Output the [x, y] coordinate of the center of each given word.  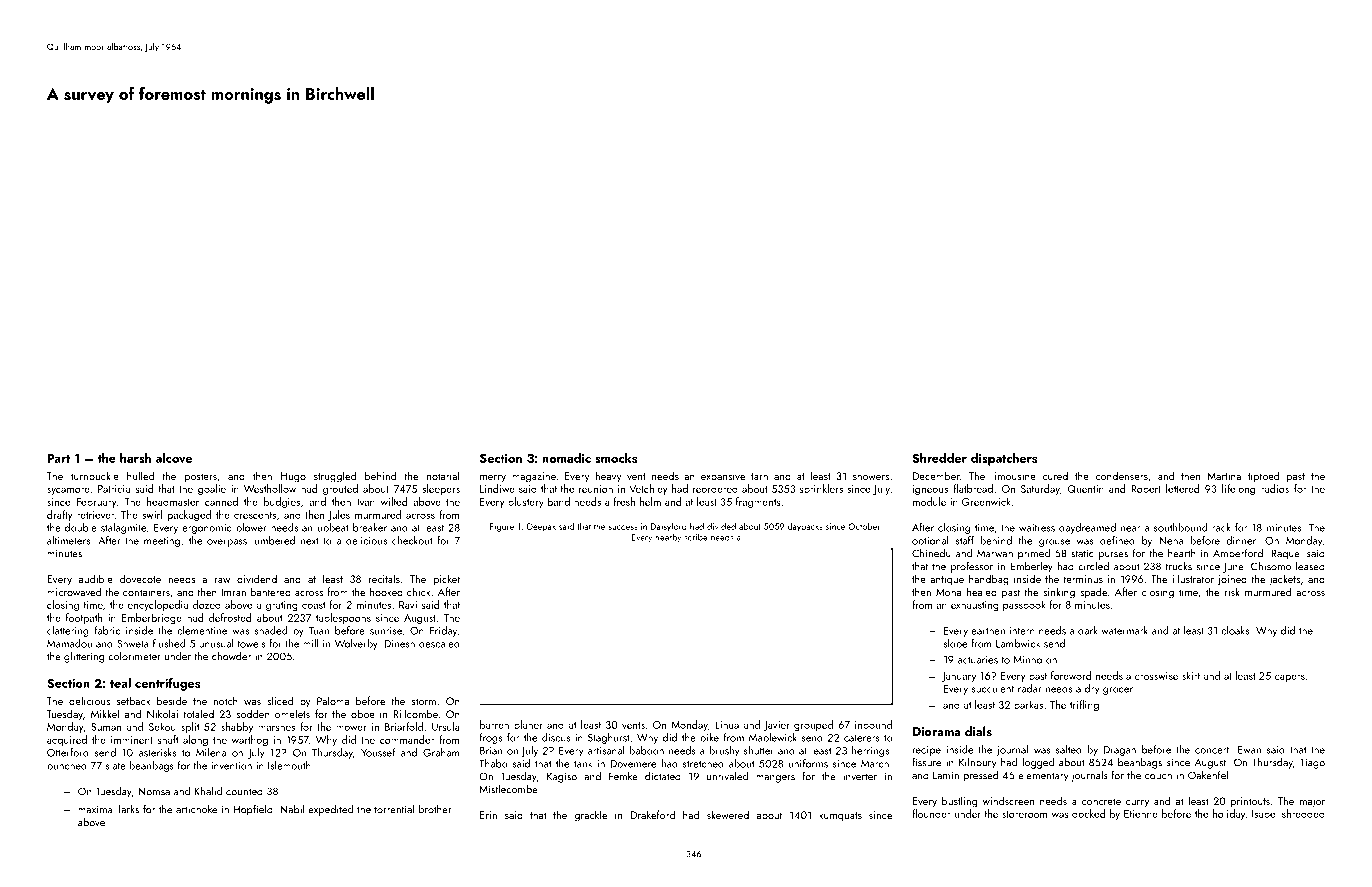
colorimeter [134, 656]
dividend [257, 578]
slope [955, 644]
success [623, 527]
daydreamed [1087, 528]
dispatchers [1004, 459]
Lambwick [1018, 643]
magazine [534, 477]
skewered [728, 814]
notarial [443, 475]
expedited [330, 810]
